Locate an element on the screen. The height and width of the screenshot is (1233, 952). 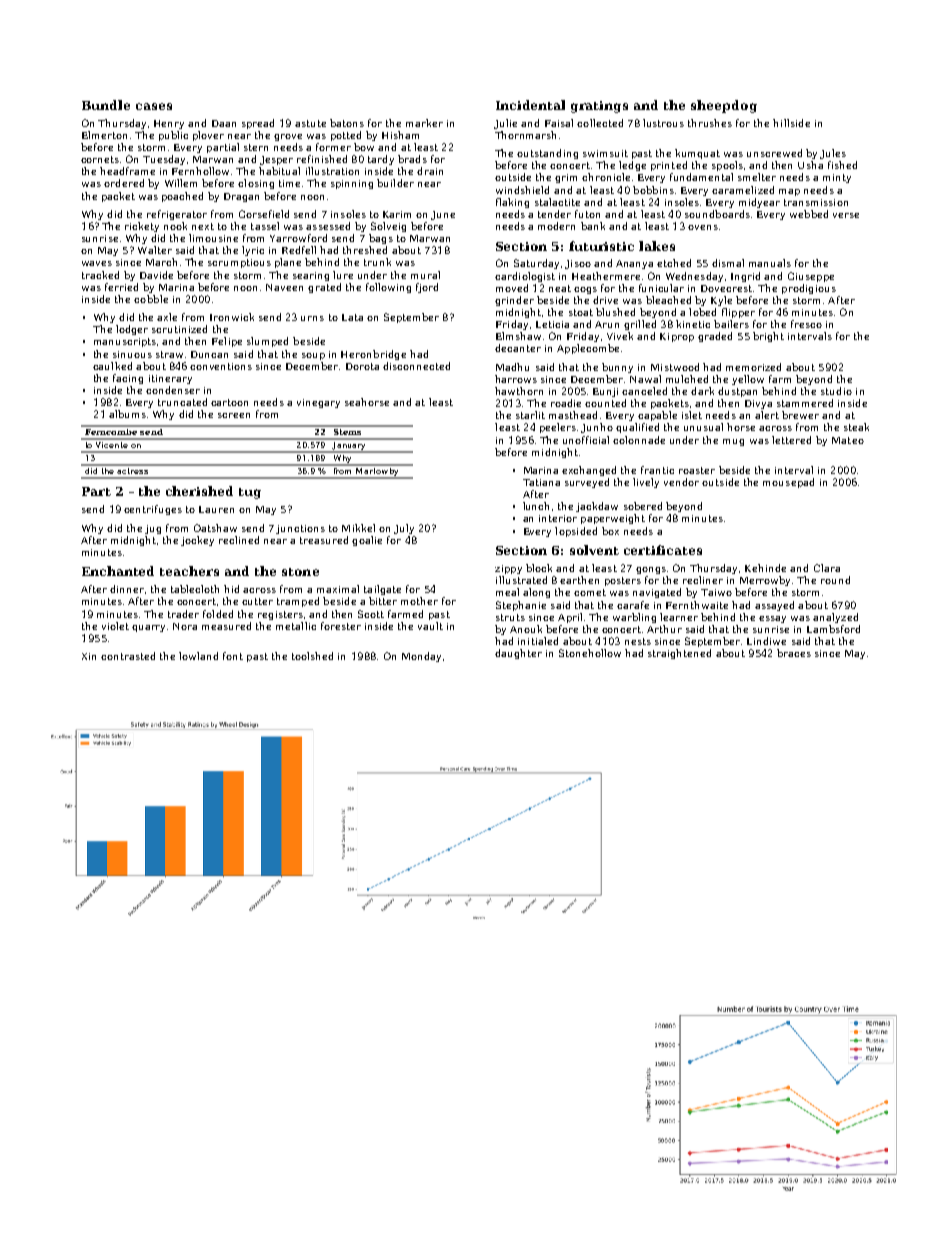
caramelized is located at coordinates (743, 190).
